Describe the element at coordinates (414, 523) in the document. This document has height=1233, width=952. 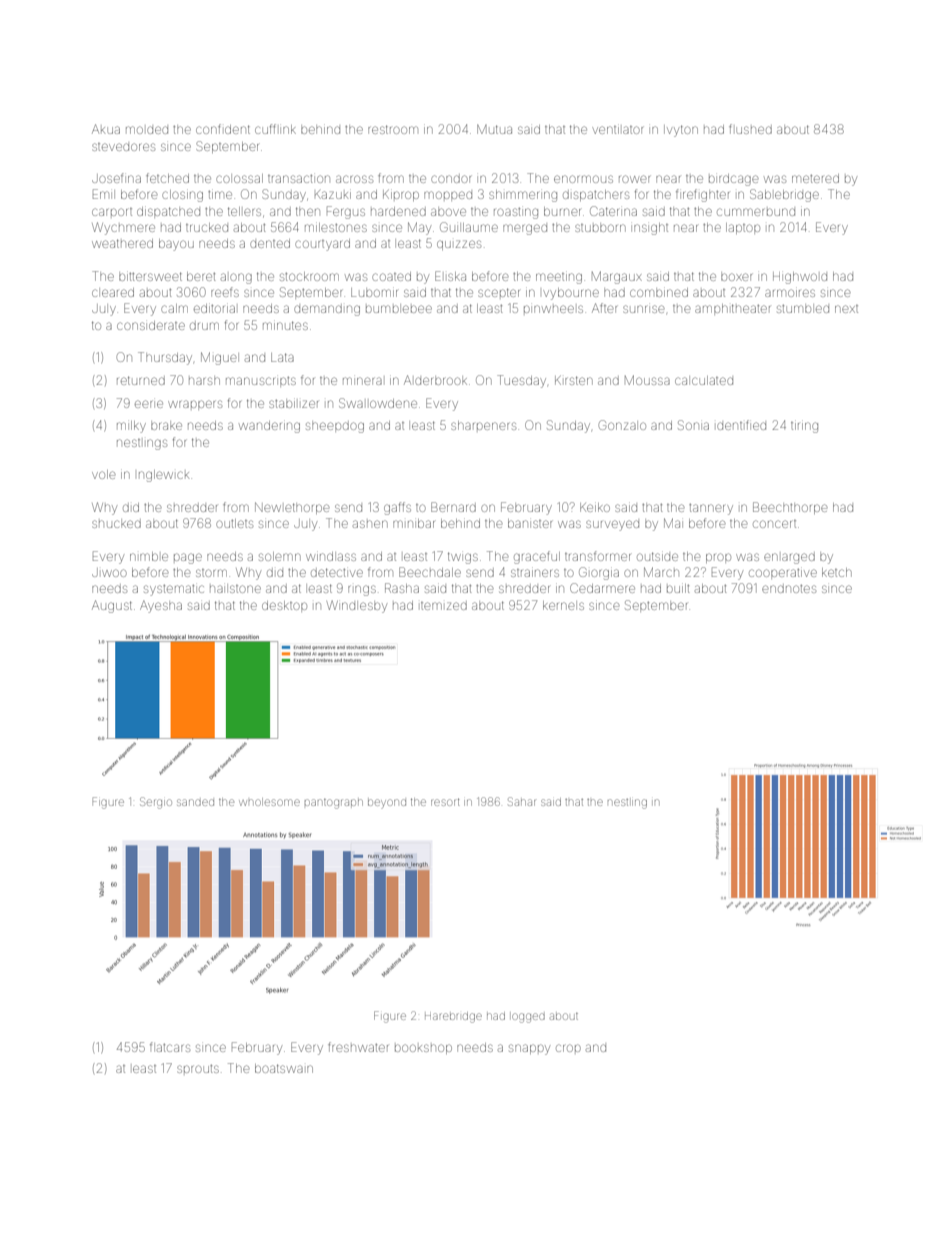
I see `minibar` at that location.
